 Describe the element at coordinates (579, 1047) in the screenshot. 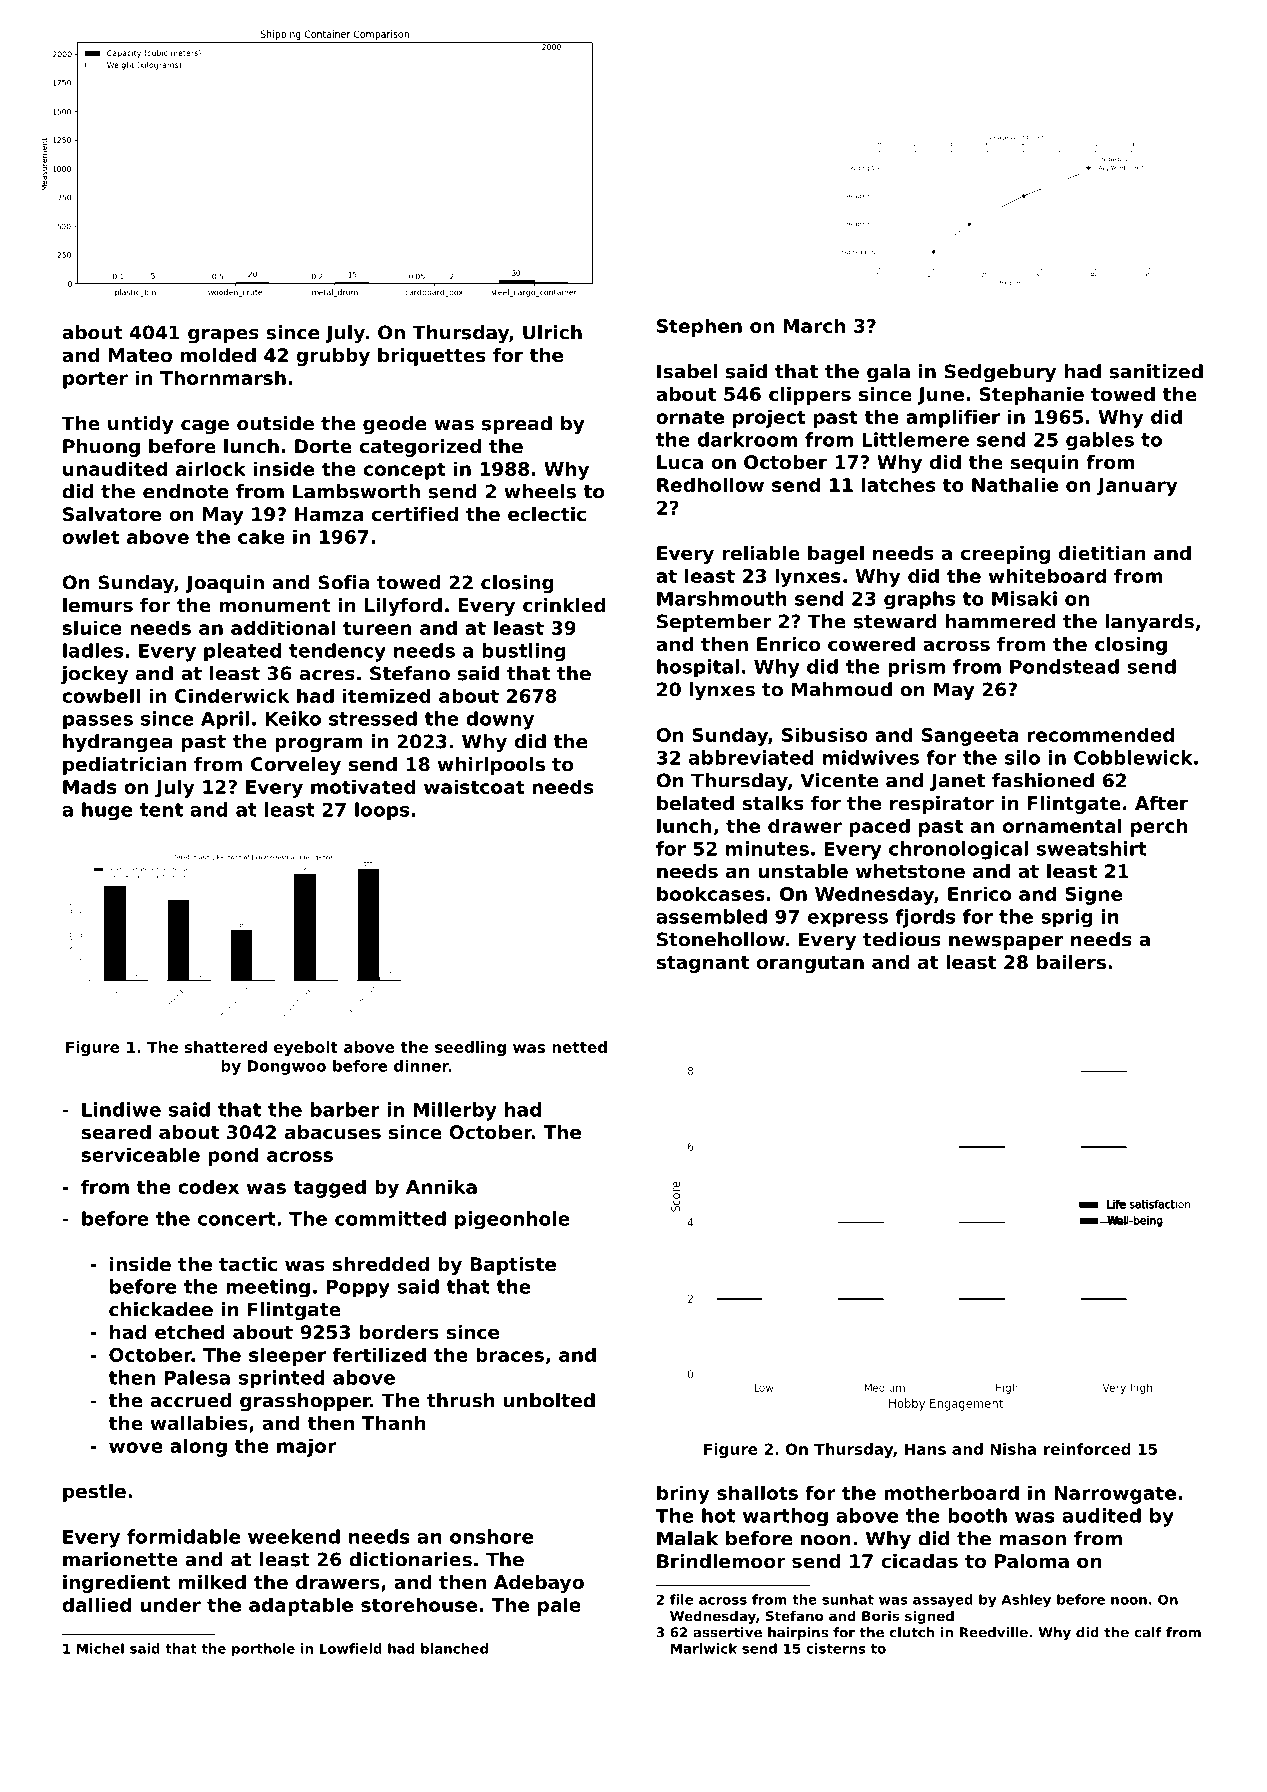

I see `netted` at that location.
